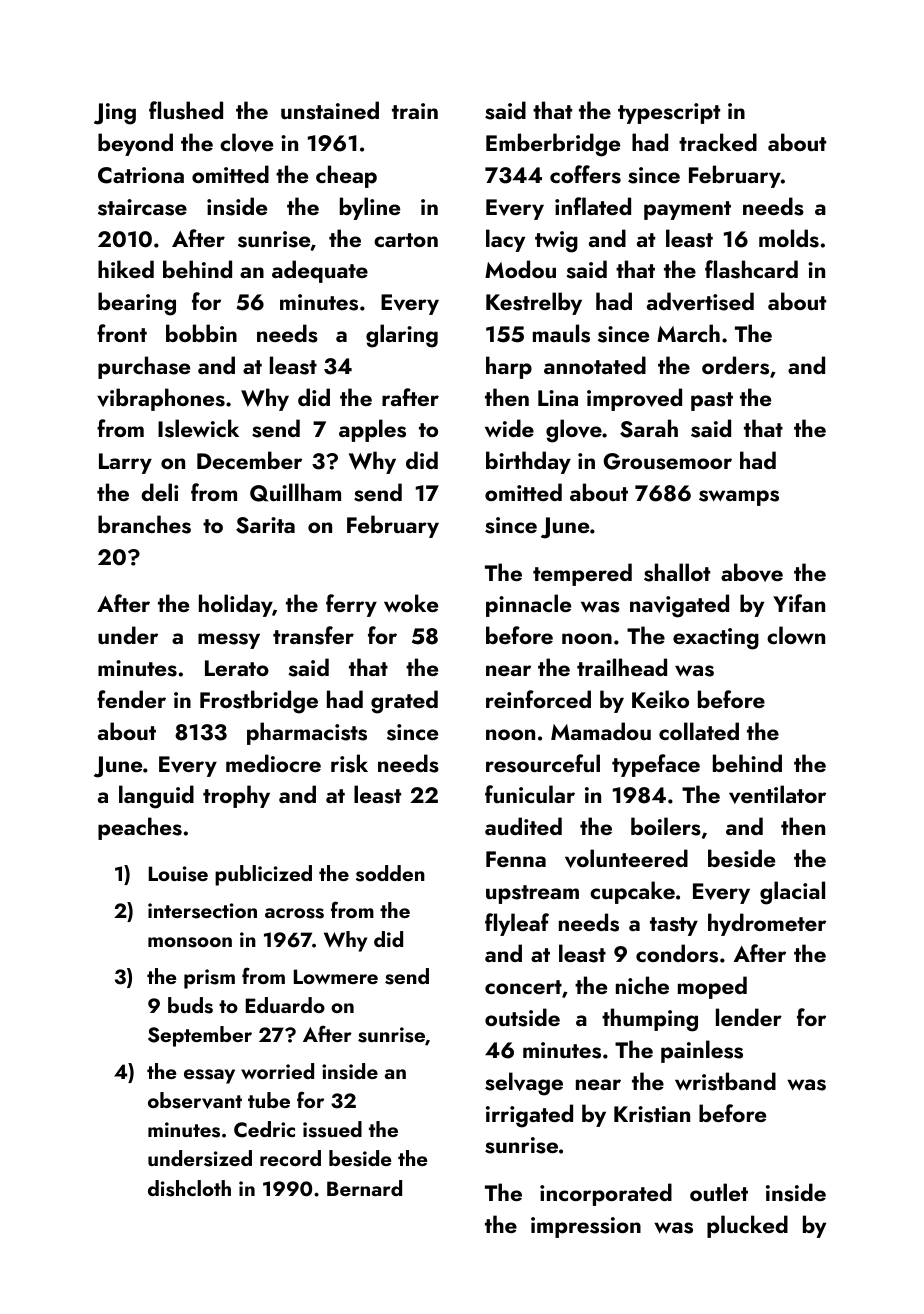 The image size is (924, 1314). I want to click on past, so click(712, 401).
